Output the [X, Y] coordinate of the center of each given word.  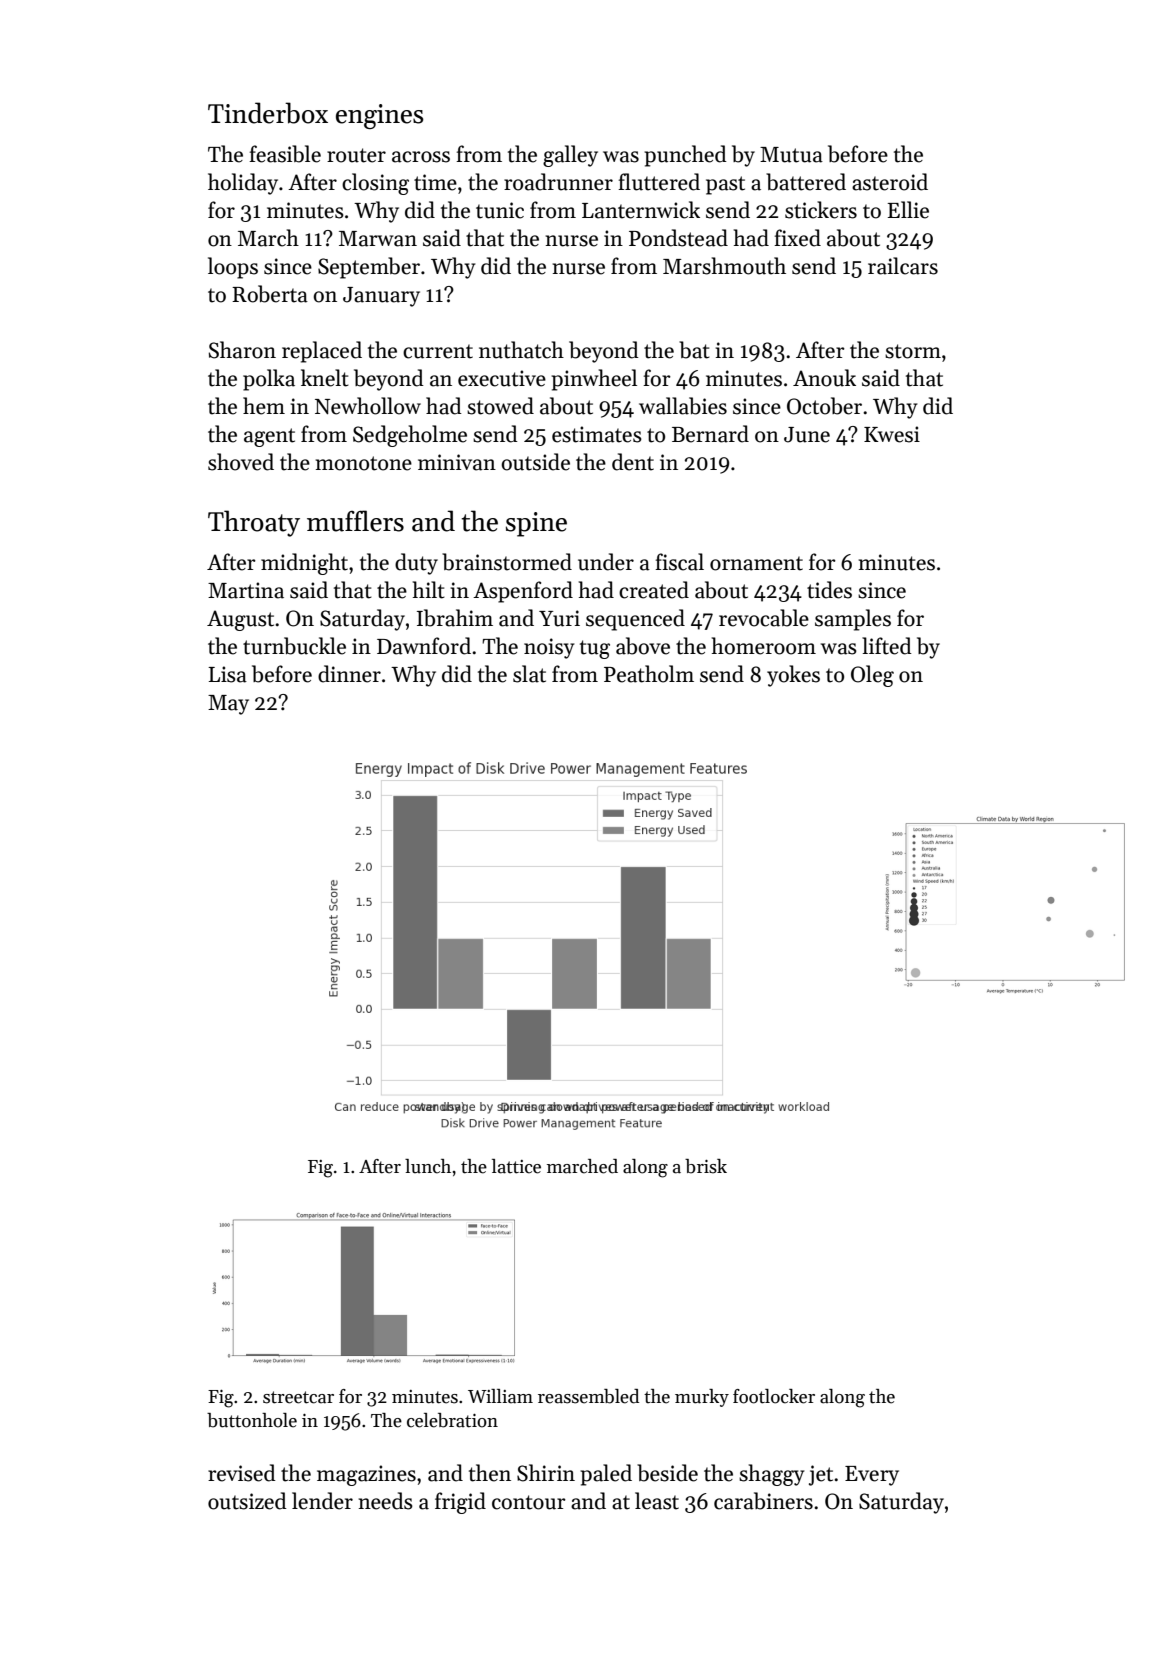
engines [380, 116]
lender [322, 1501]
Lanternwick [641, 210]
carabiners [763, 1501]
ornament [756, 563]
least [657, 1501]
